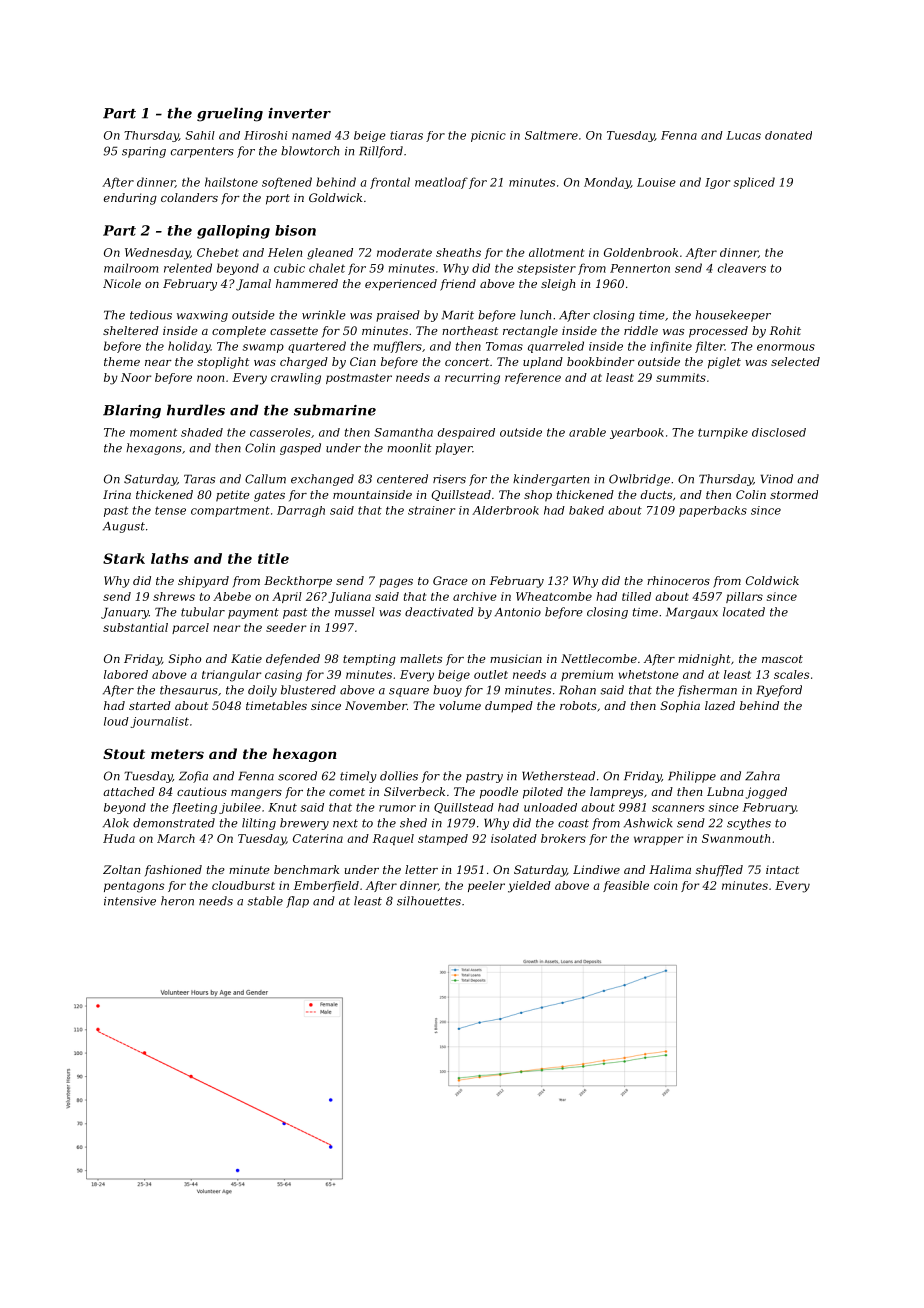 This page has width=924, height=1308. I want to click on turnpike, so click(723, 433).
